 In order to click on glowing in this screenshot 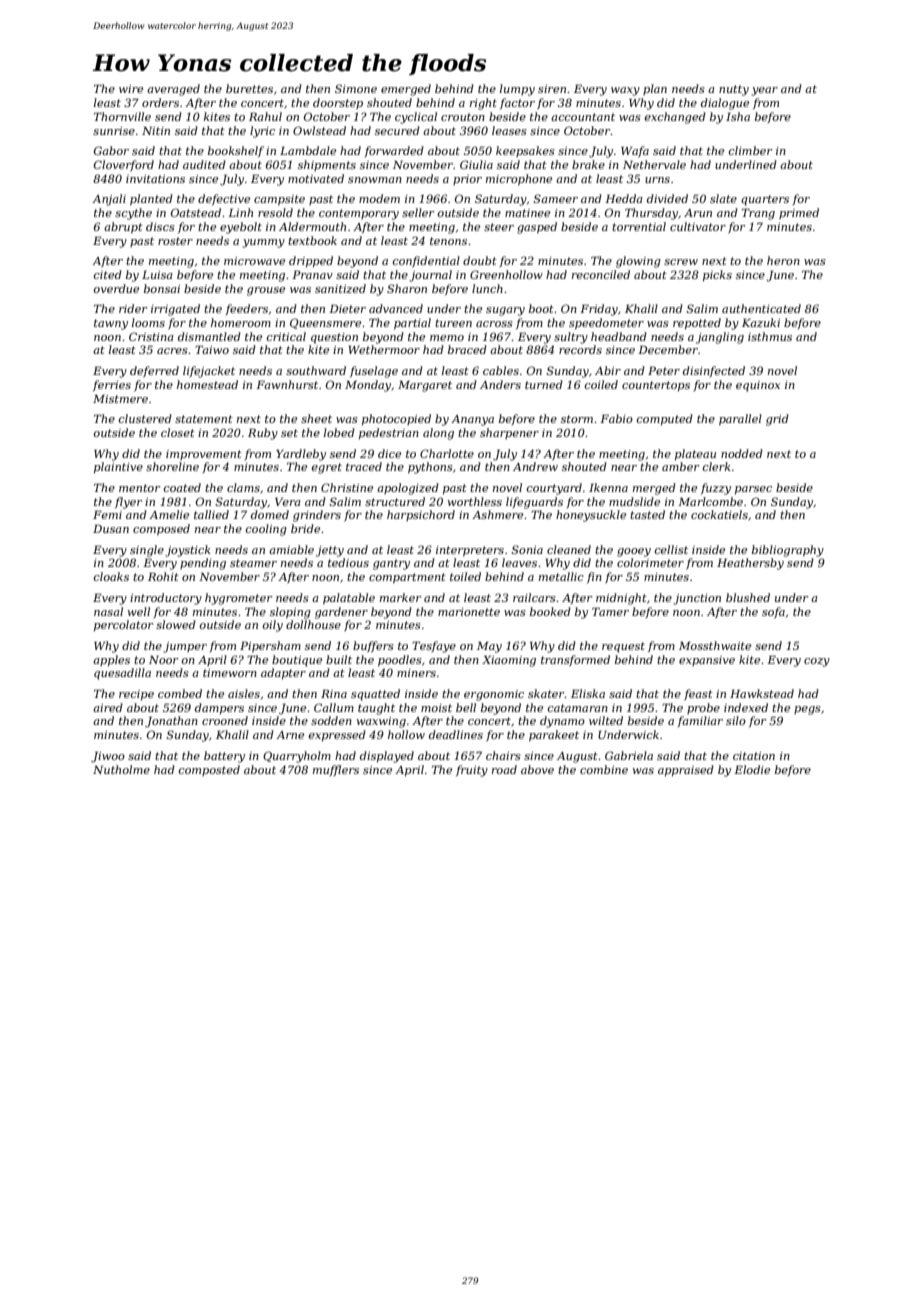, I will do `click(638, 262)`.
